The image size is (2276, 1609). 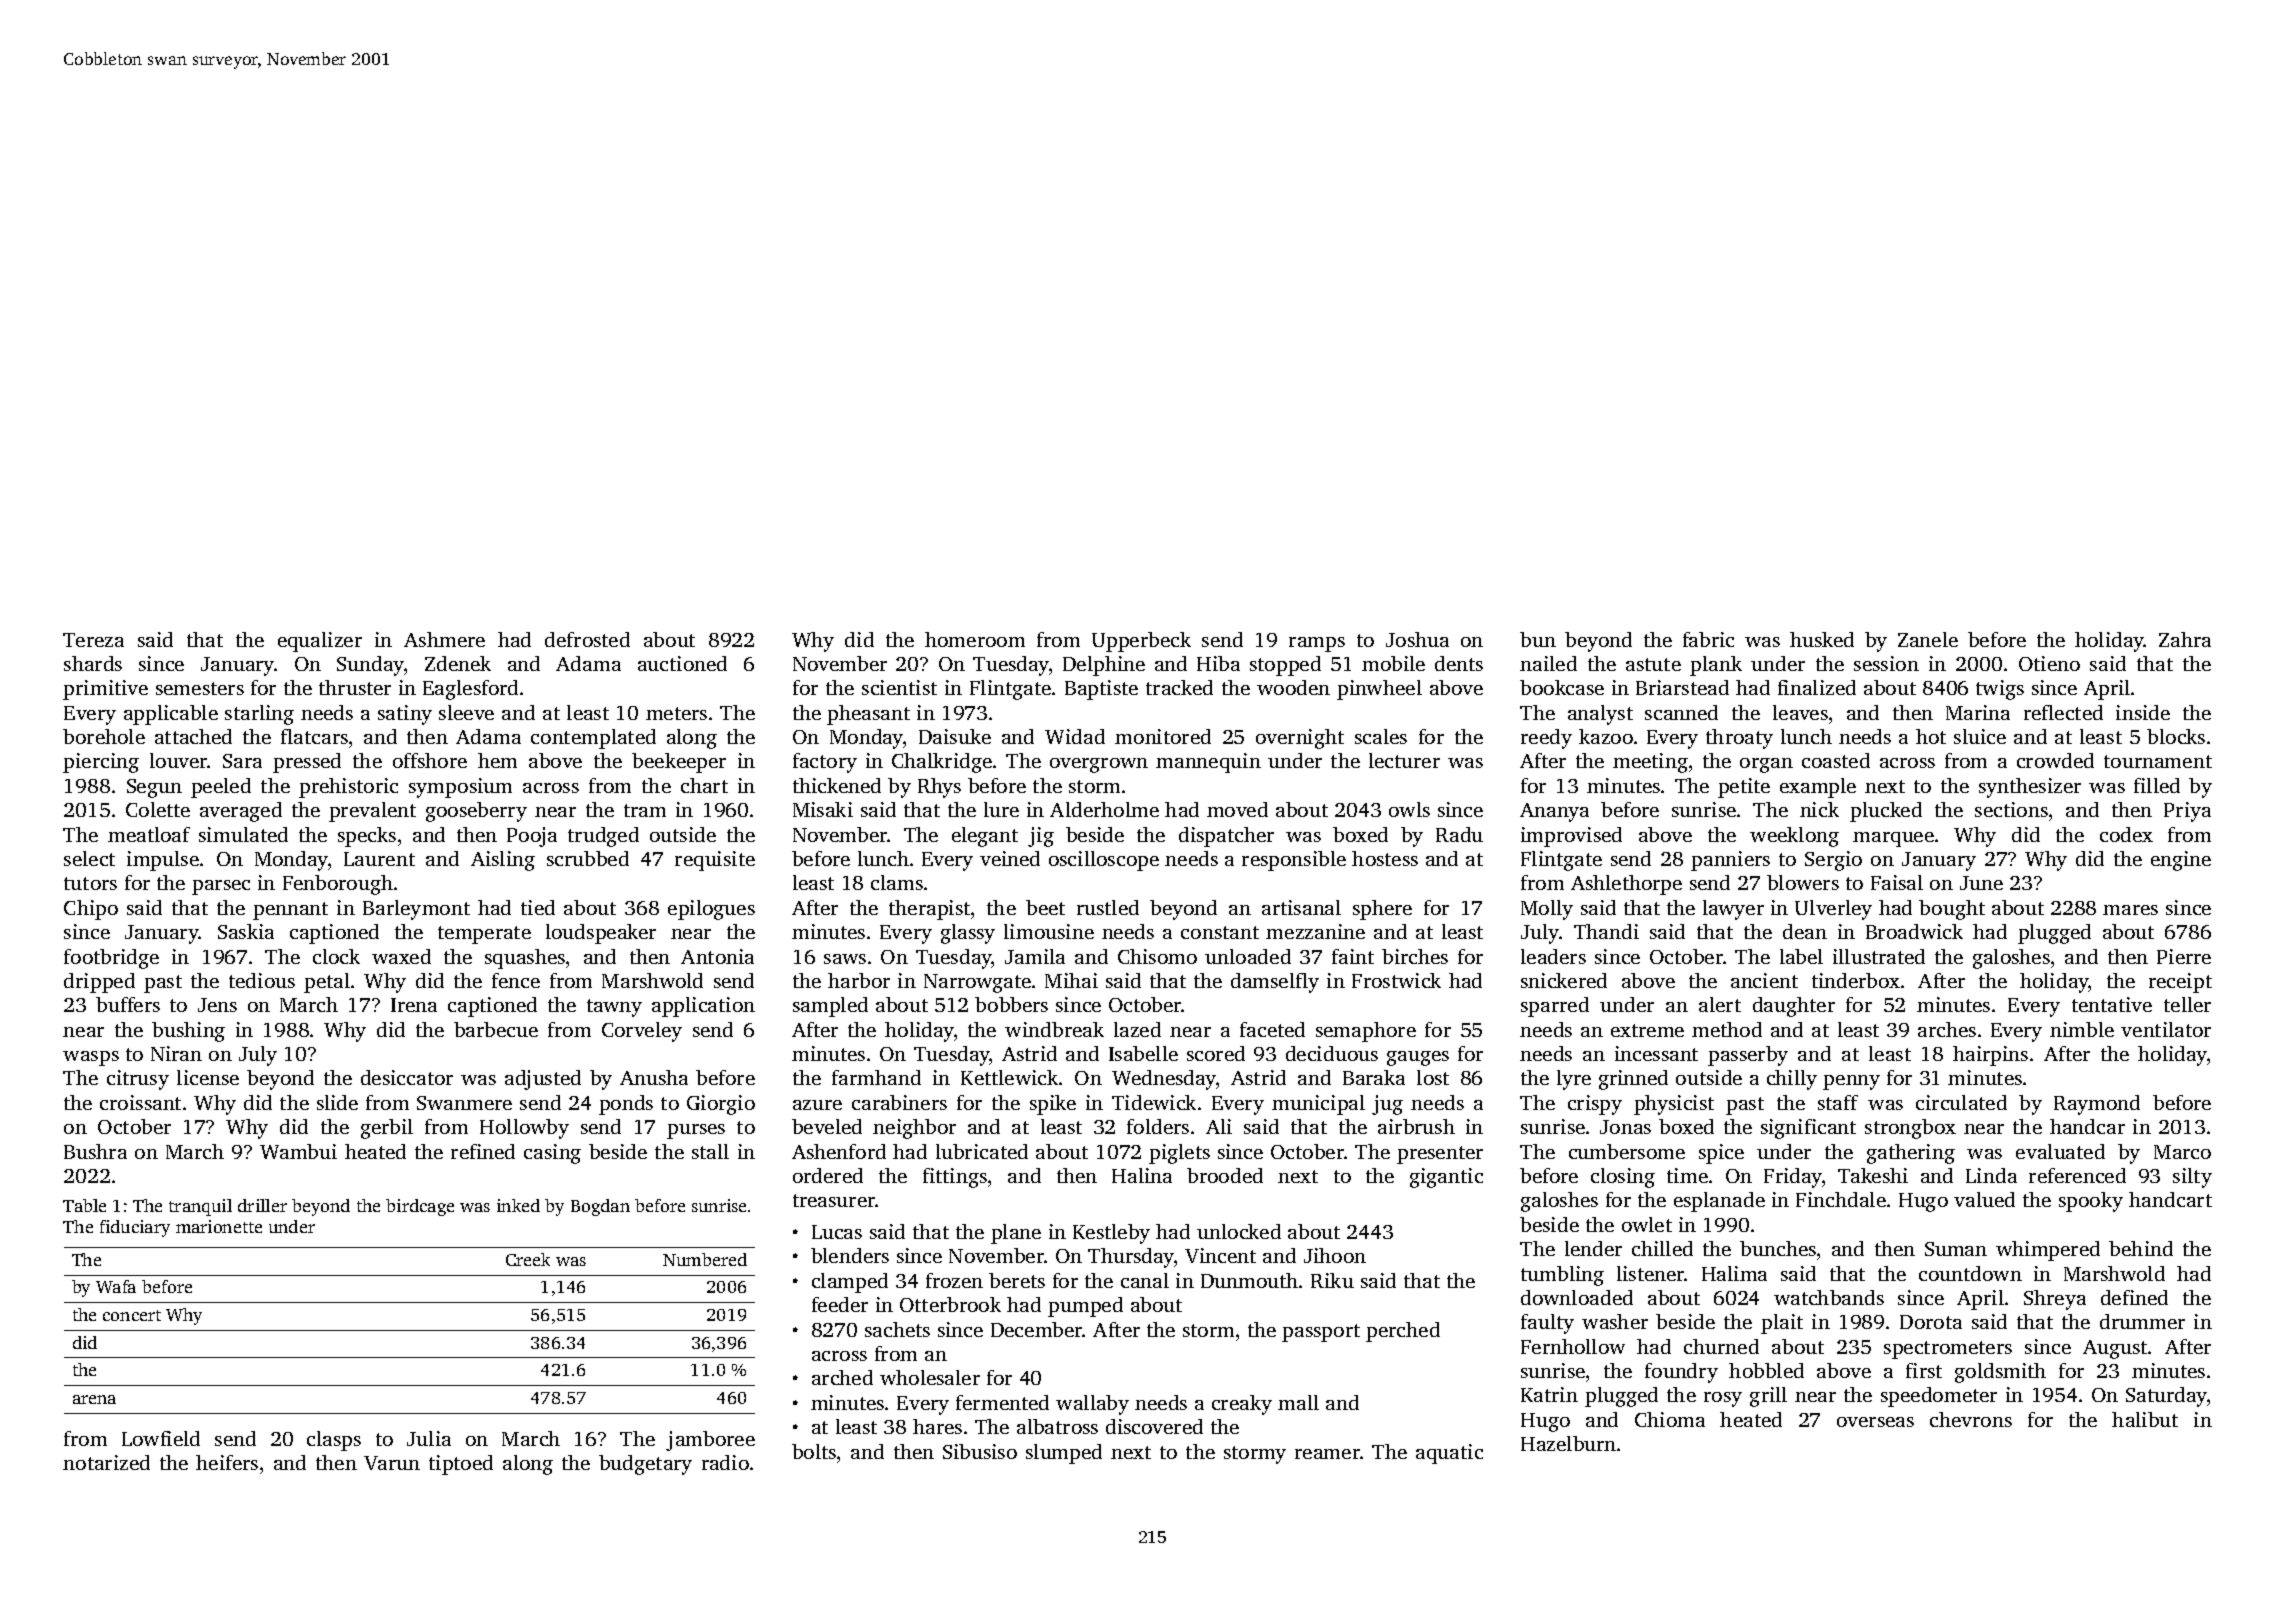 What do you see at coordinates (834, 1200) in the screenshot?
I see `treasurer` at bounding box center [834, 1200].
